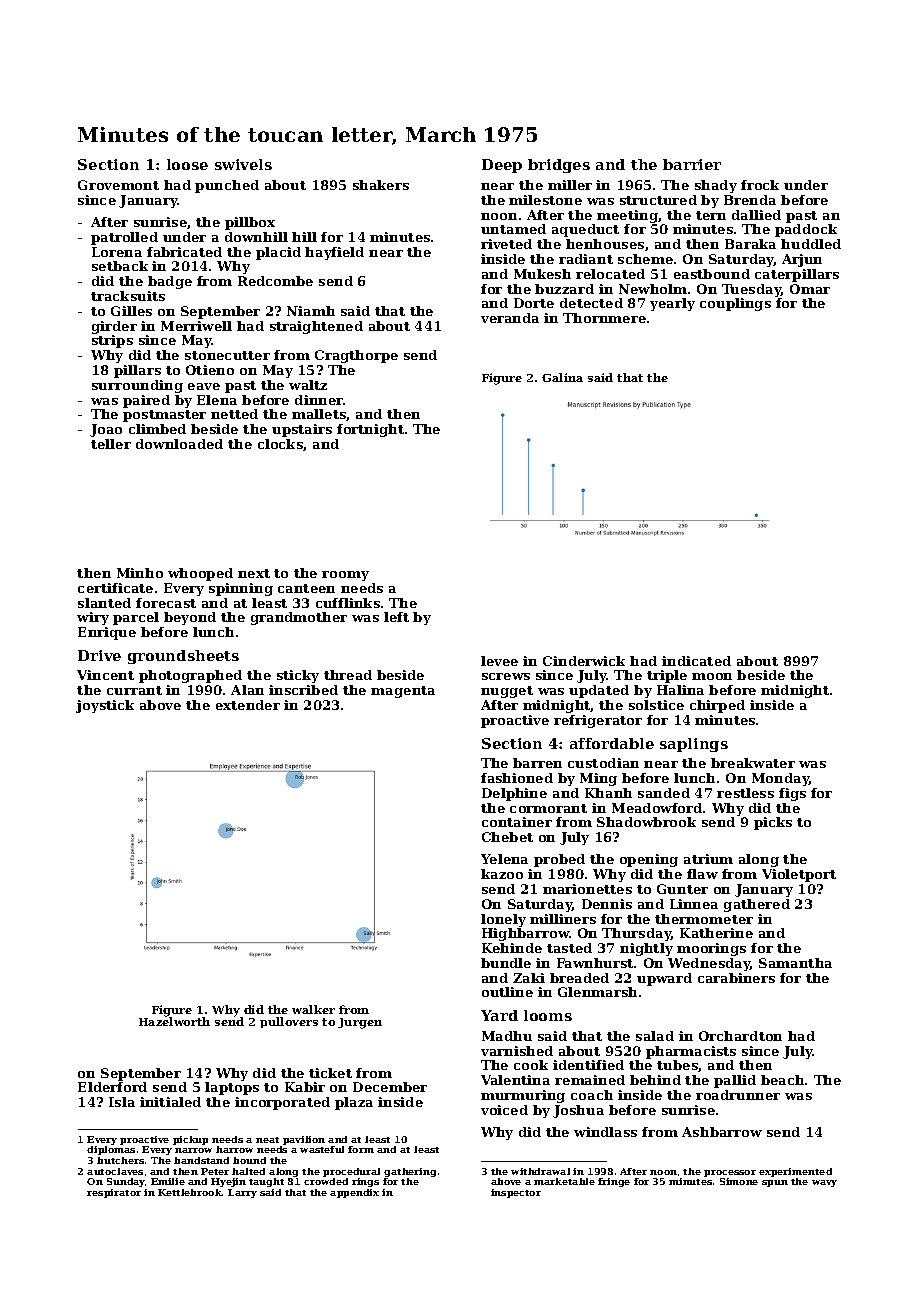 This screenshot has height=1308, width=924. Describe the element at coordinates (503, 920) in the screenshot. I see `lonely` at that location.
